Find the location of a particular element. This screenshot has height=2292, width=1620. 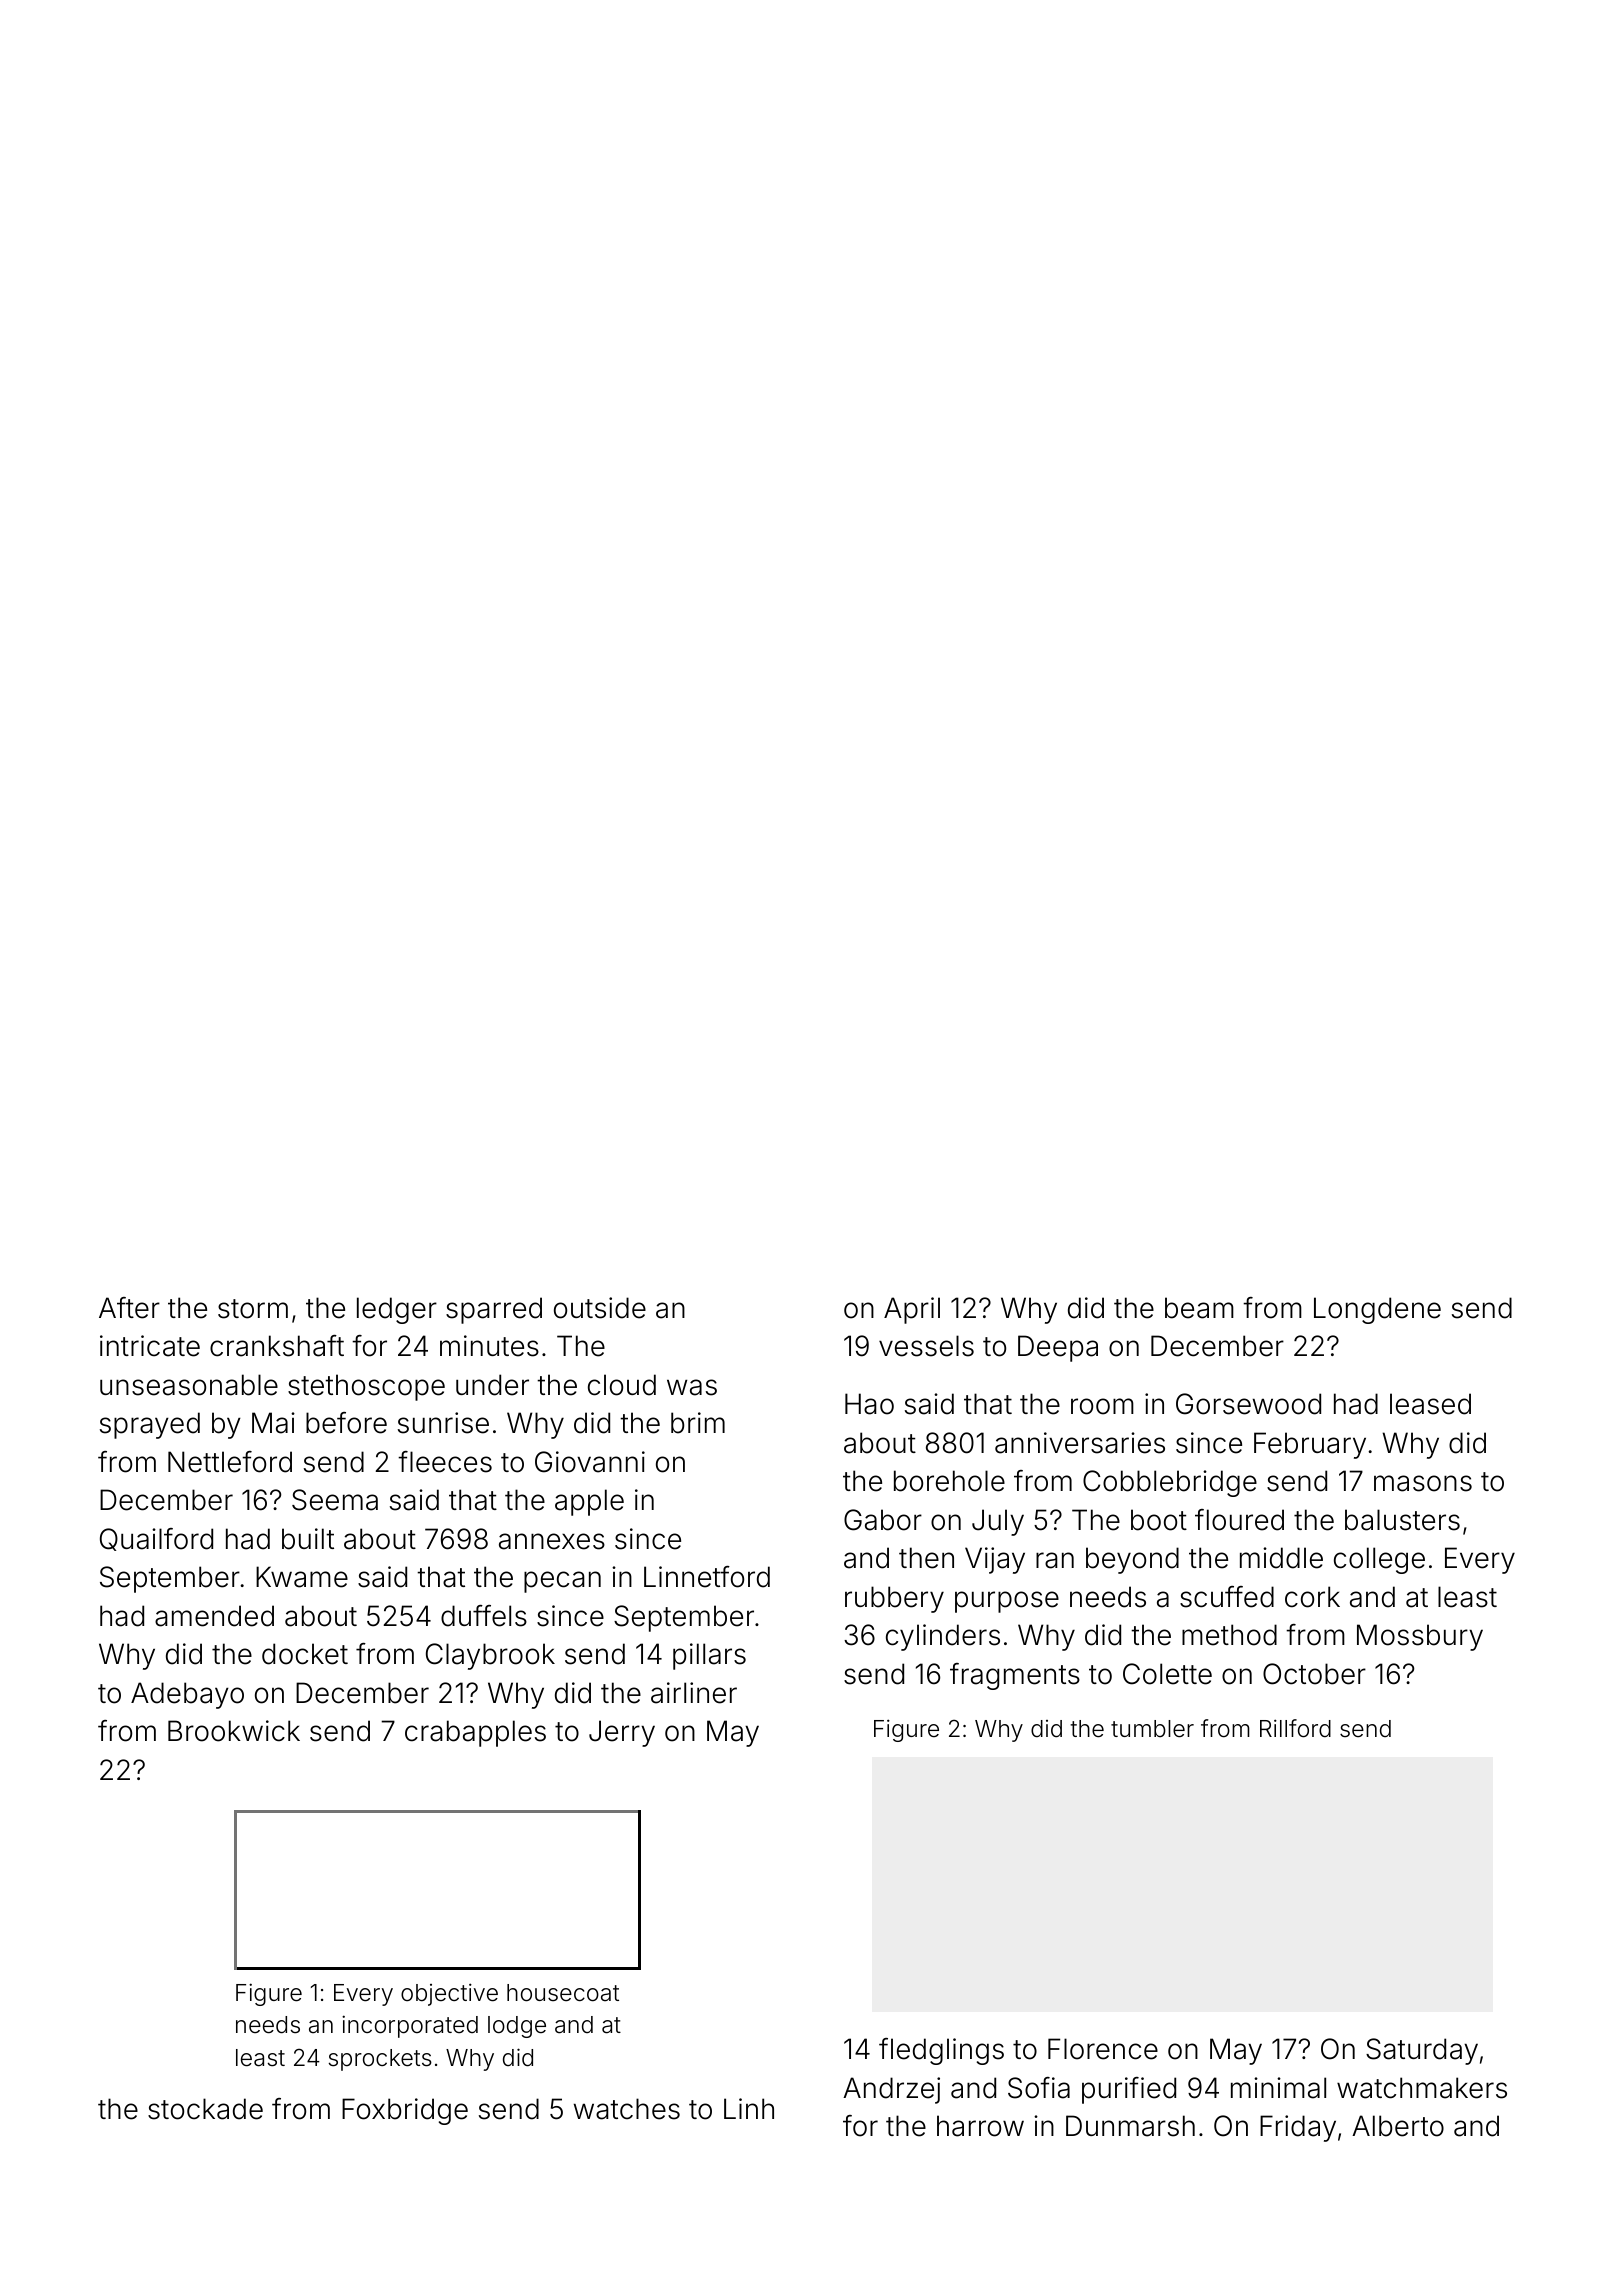

Florence is located at coordinates (1103, 2049).
